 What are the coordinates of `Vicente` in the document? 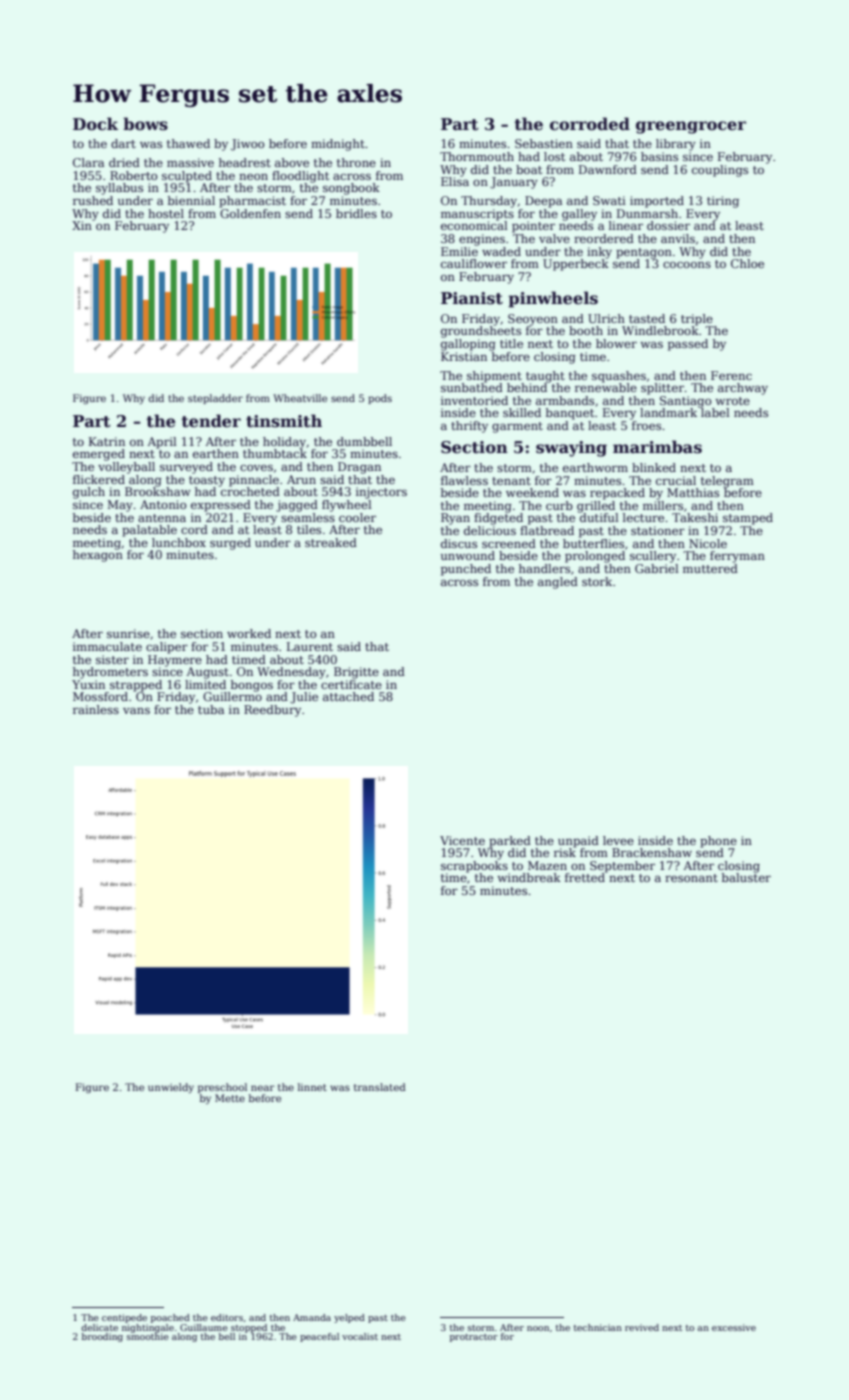 It's located at (462, 840).
